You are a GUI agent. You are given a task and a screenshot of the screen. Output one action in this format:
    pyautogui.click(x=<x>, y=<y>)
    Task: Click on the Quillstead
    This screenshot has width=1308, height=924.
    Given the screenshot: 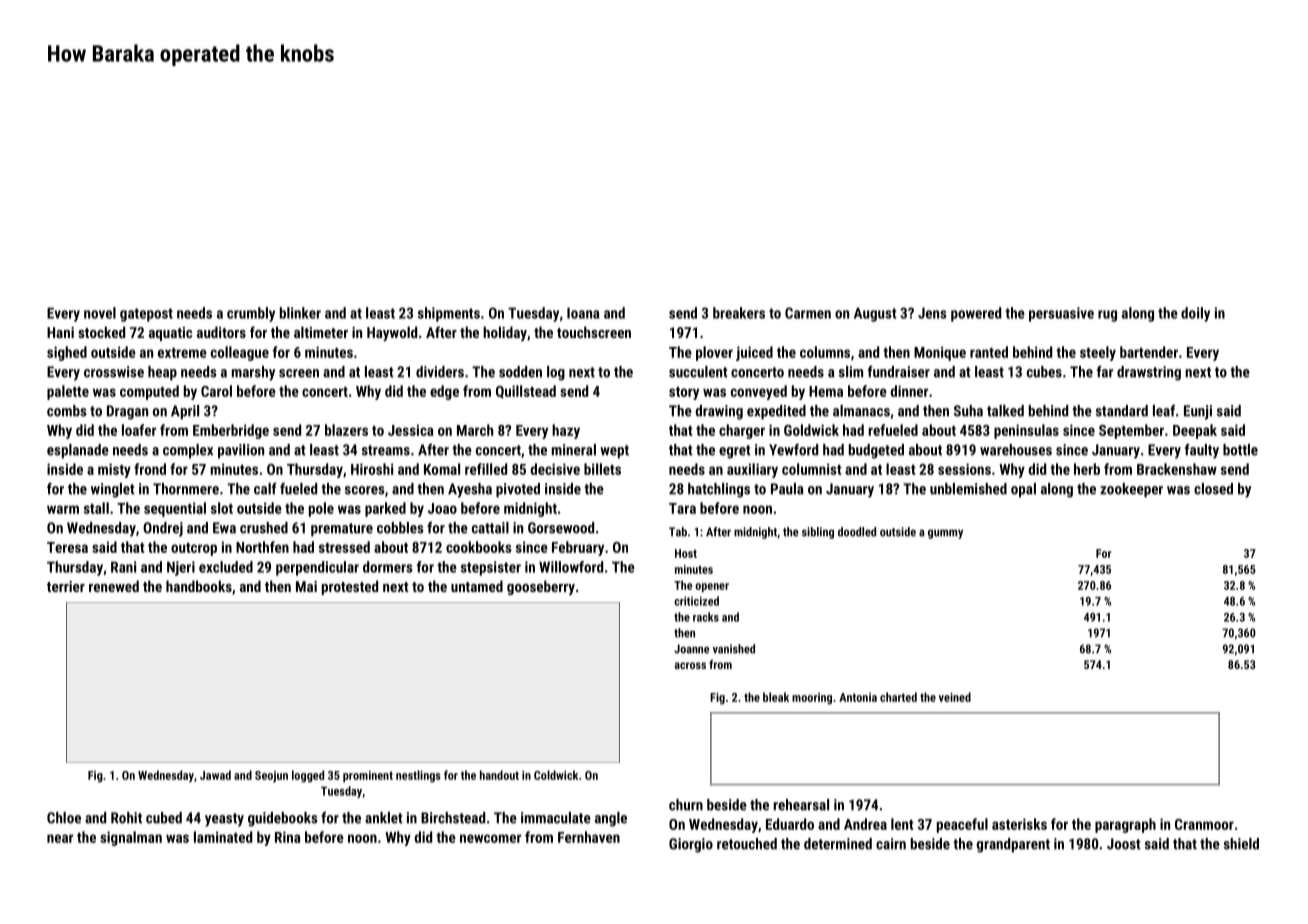 What is the action you would take?
    pyautogui.click(x=526, y=392)
